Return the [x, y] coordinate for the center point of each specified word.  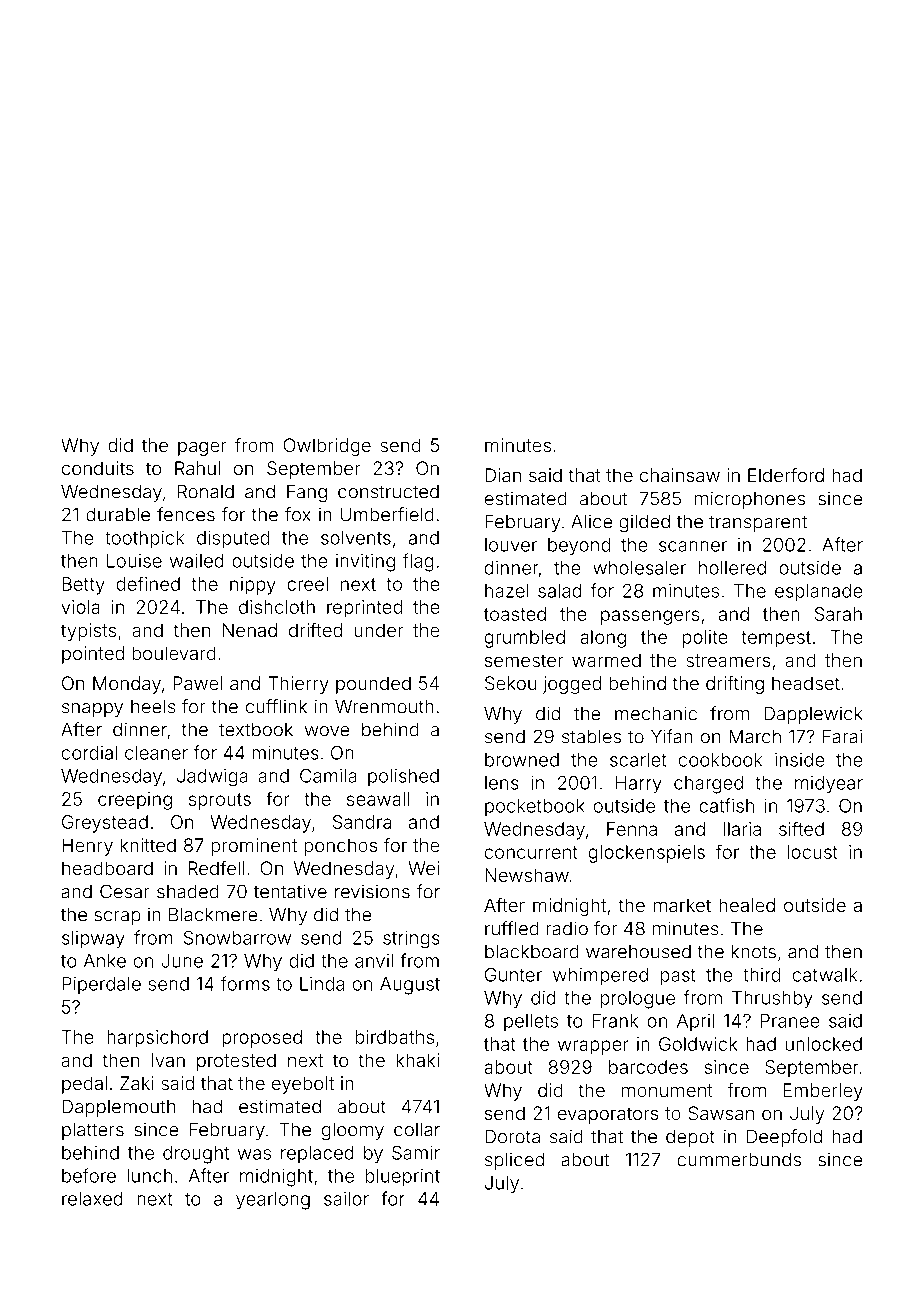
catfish [726, 805]
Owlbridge [327, 447]
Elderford [786, 475]
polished [403, 777]
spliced [514, 1161]
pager [202, 448]
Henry [87, 847]
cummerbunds [739, 1159]
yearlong [273, 1201]
